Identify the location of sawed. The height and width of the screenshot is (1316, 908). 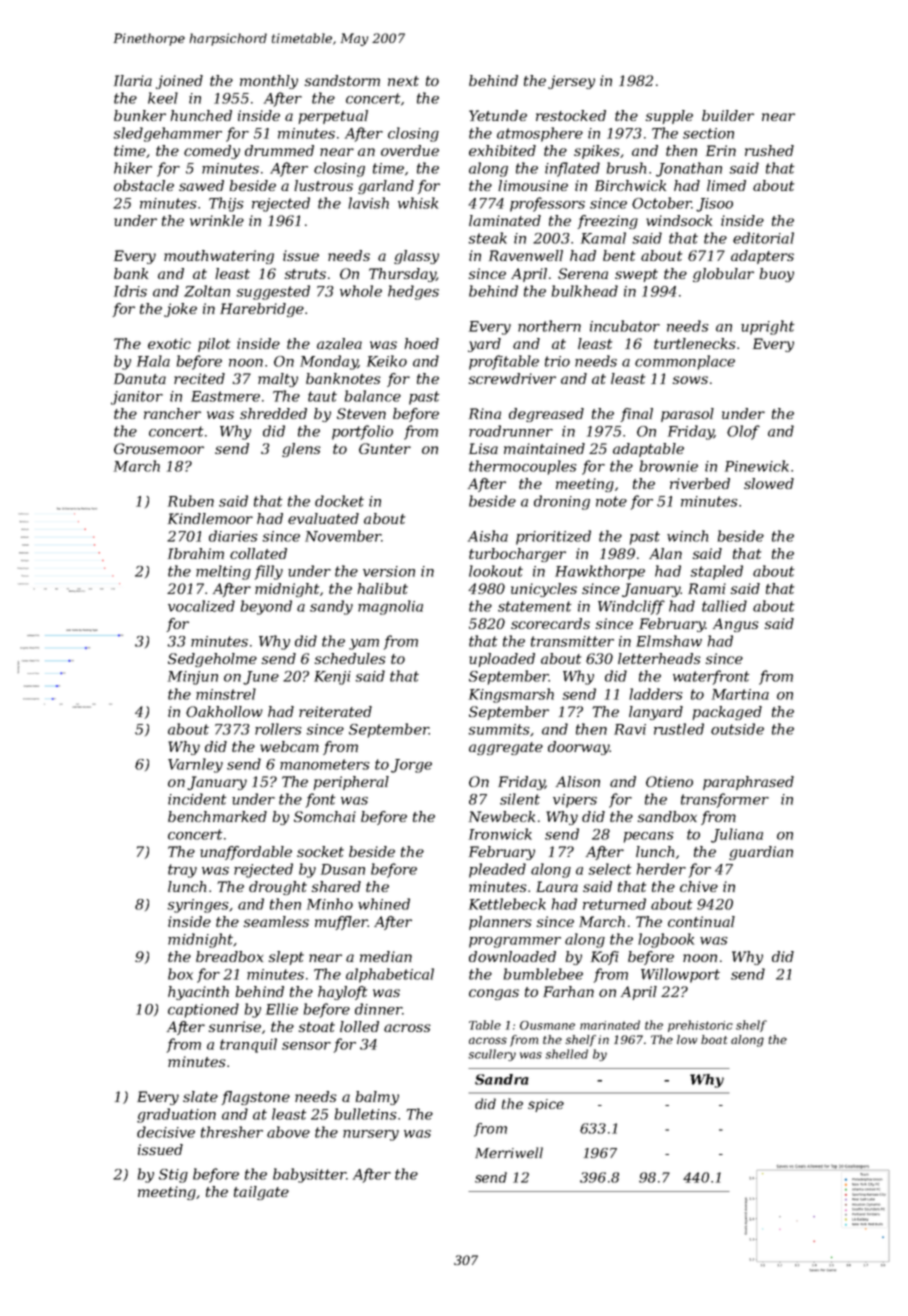
(201, 185).
